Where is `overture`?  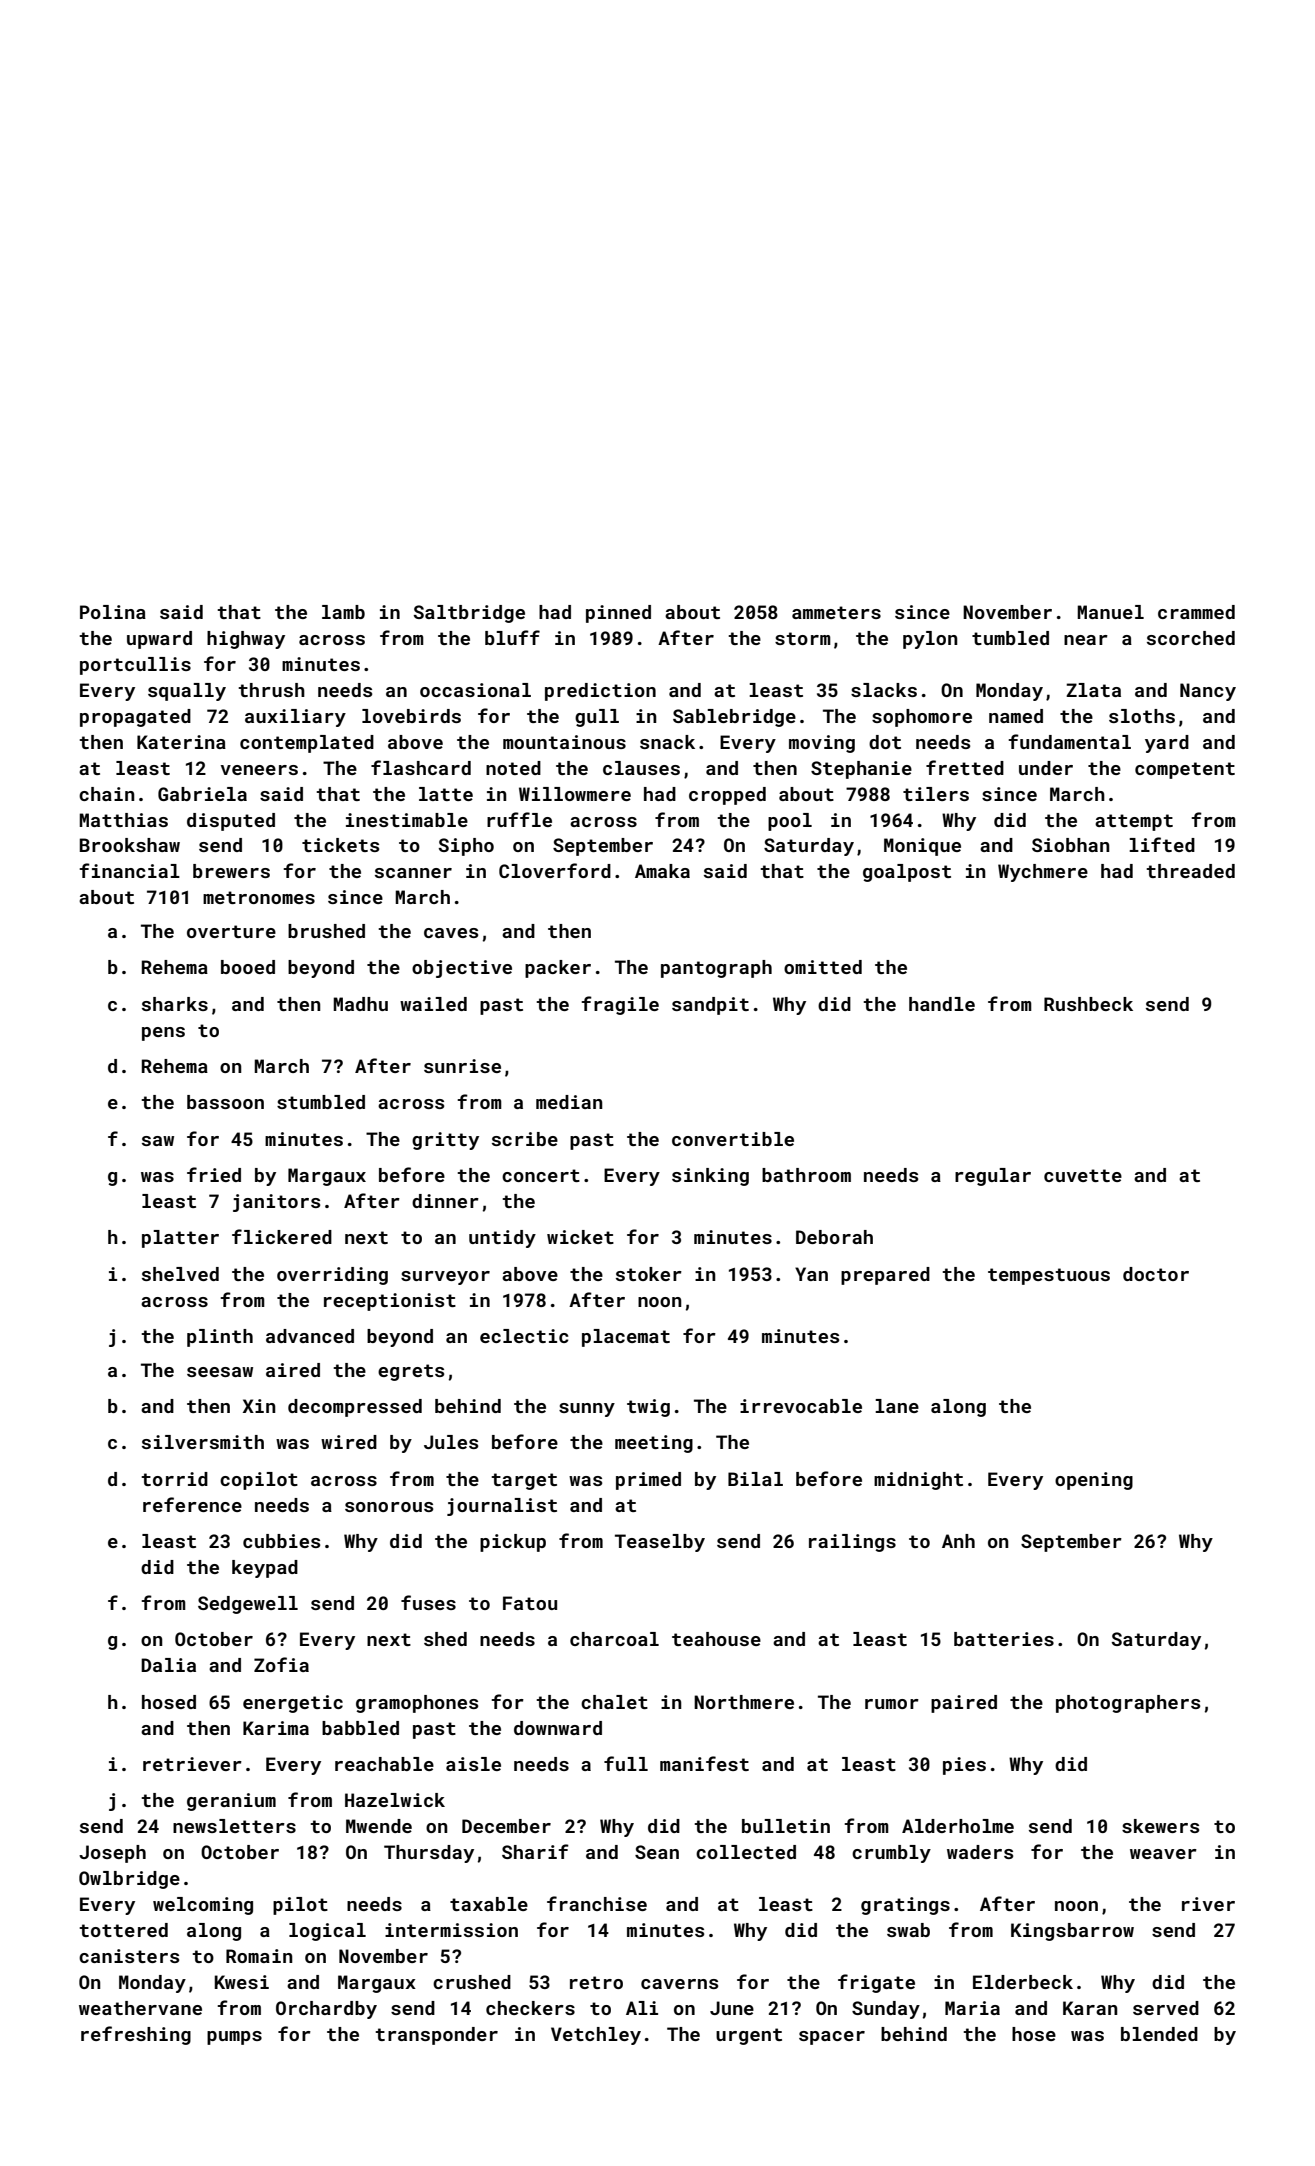
overture is located at coordinates (231, 931).
